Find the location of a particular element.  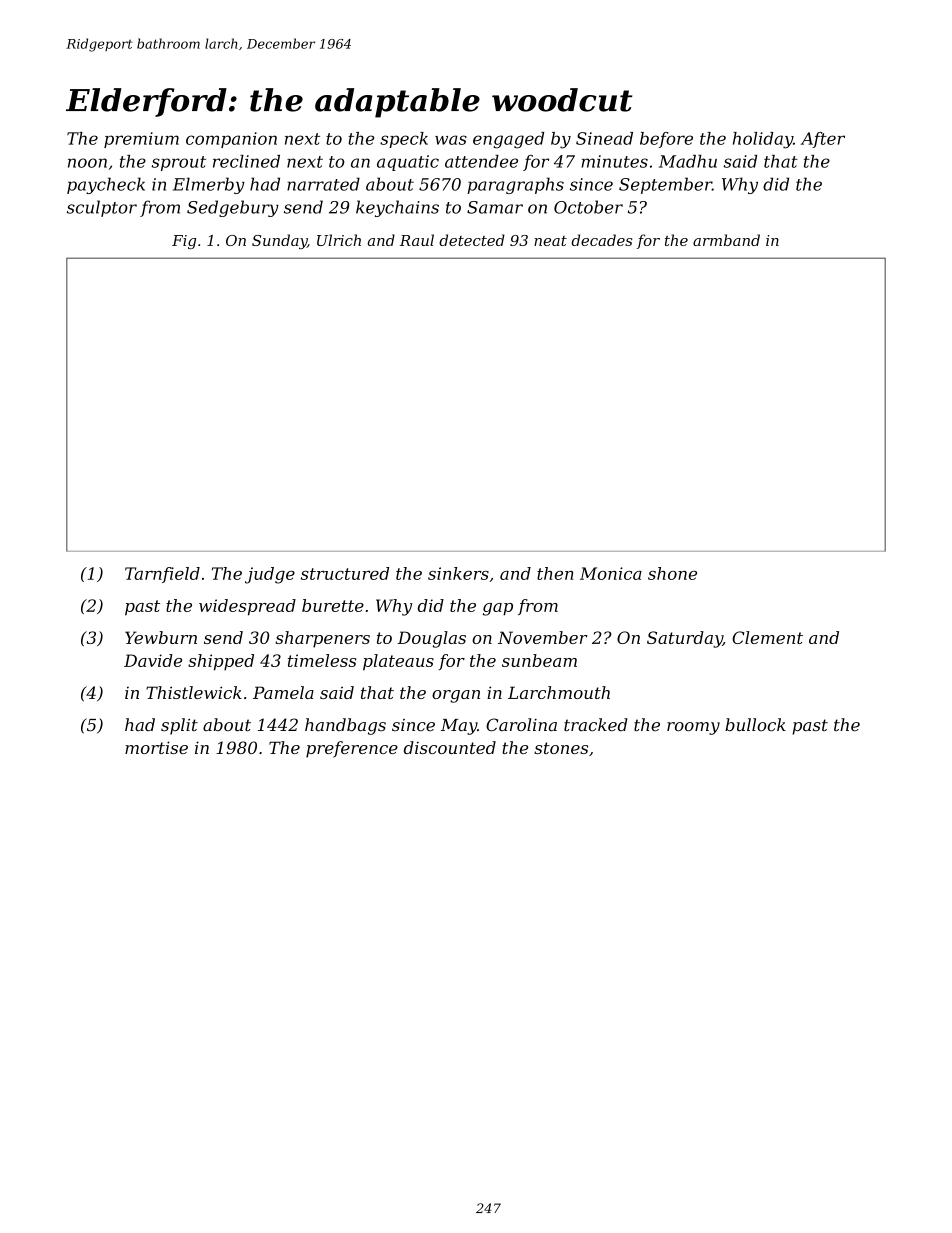

Ulrich is located at coordinates (339, 240).
